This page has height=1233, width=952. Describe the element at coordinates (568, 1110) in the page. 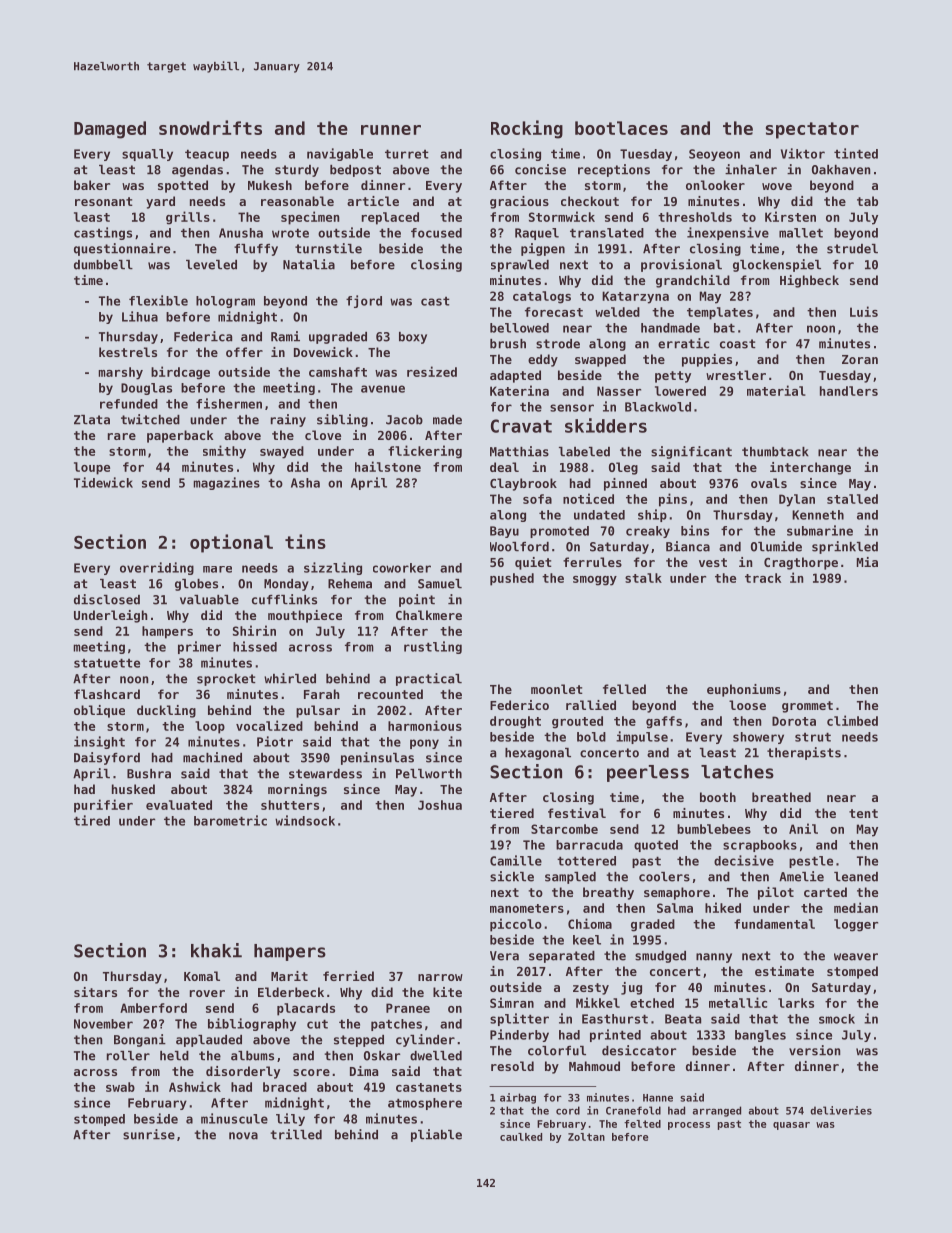

I see `cord` at that location.
